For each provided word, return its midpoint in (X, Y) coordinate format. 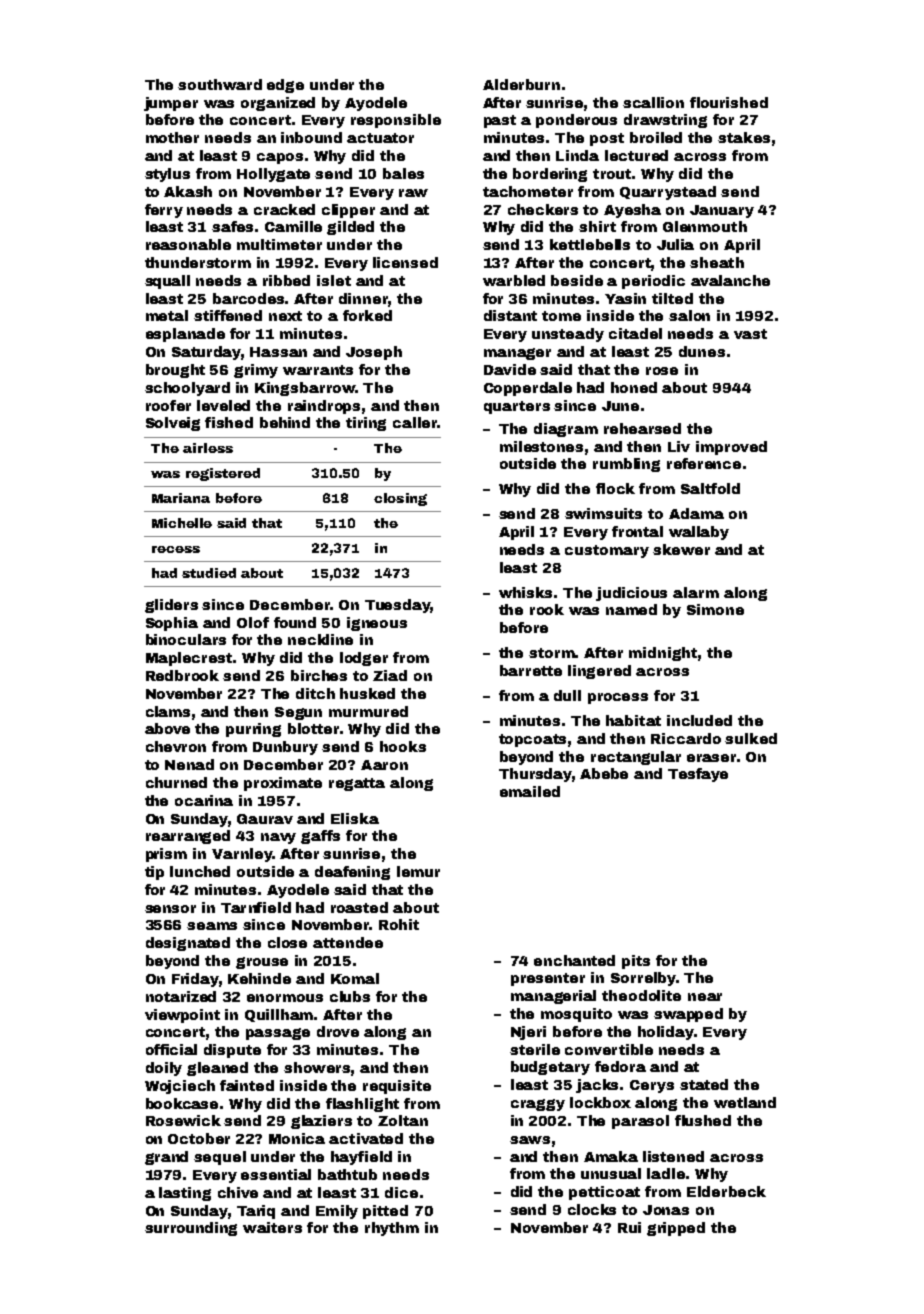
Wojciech (180, 1087)
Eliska (355, 818)
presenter (548, 979)
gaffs (320, 837)
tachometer (528, 191)
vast (750, 334)
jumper (171, 104)
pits (636, 962)
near (705, 997)
